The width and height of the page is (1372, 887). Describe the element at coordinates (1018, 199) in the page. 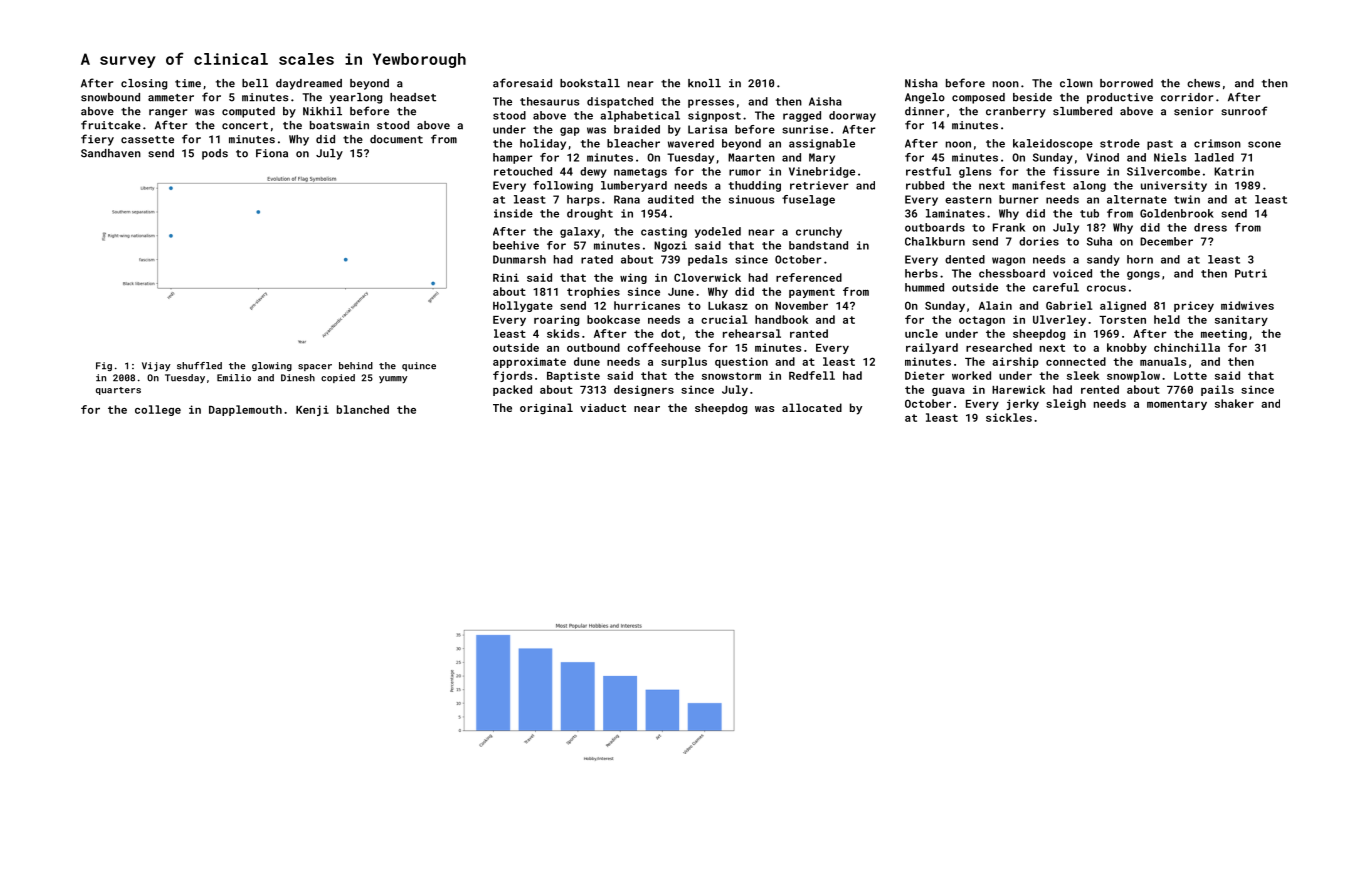

I see `burner` at that location.
